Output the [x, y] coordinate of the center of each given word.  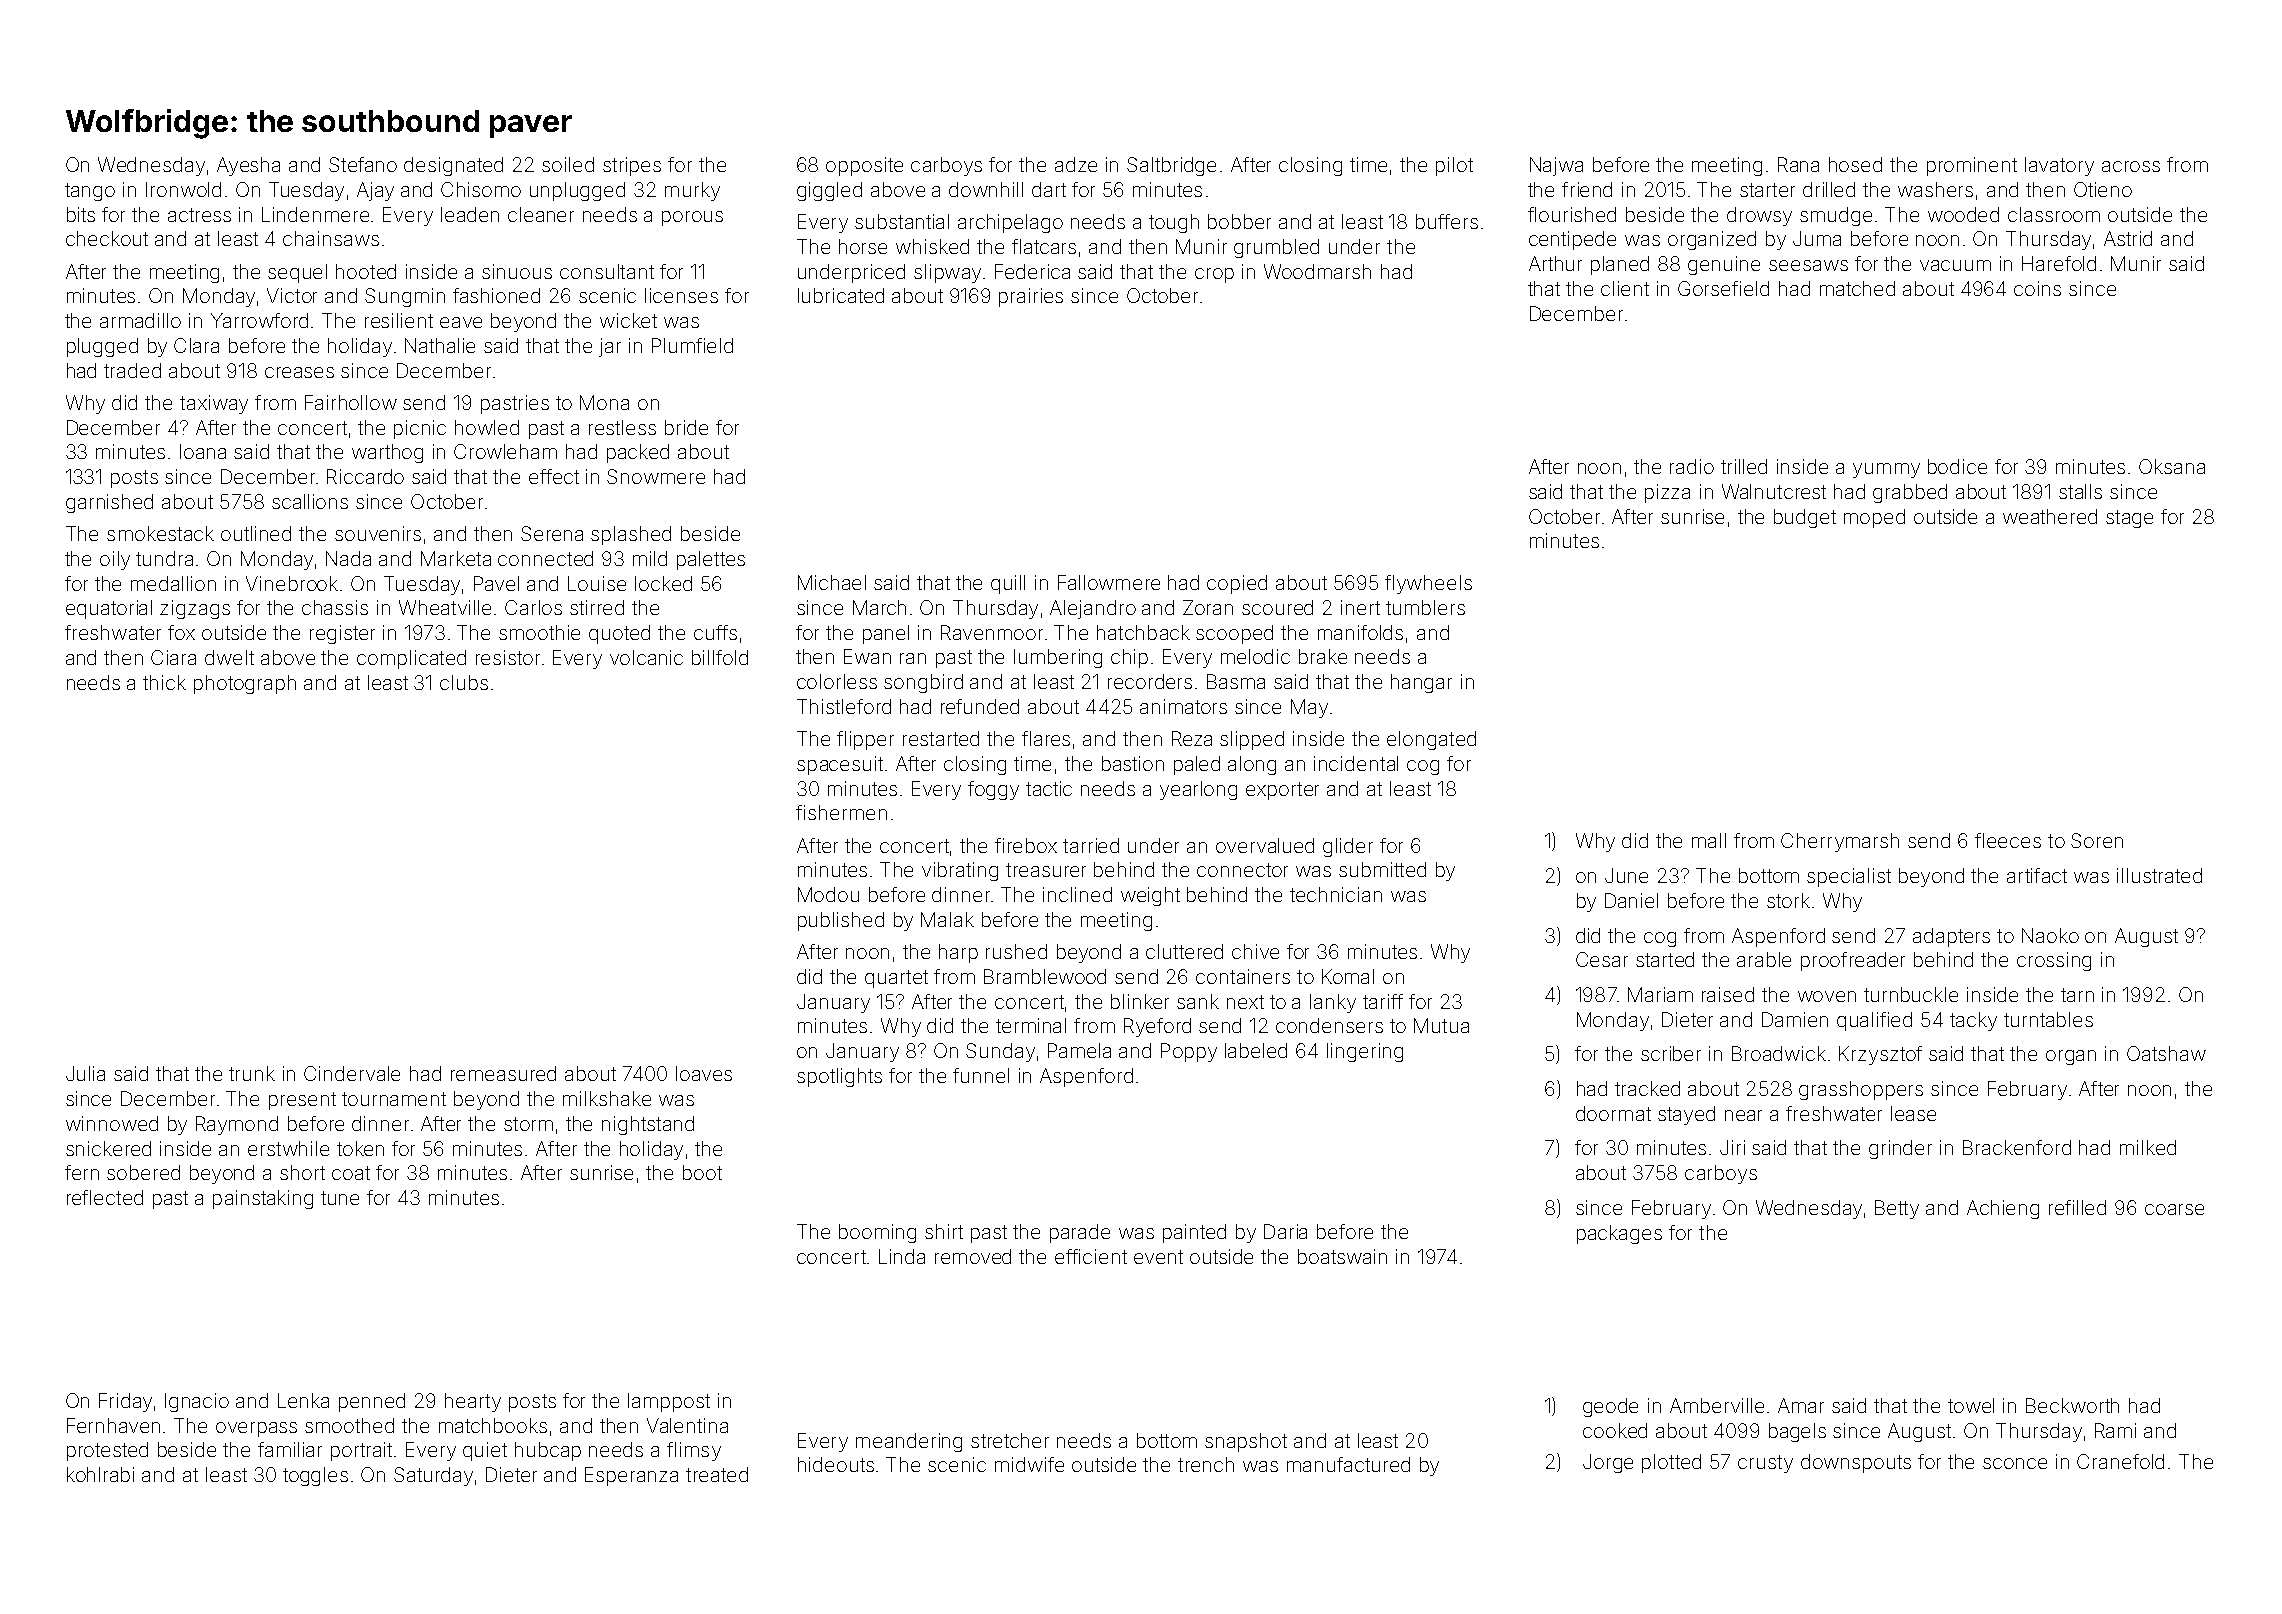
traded [132, 370]
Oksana [2172, 466]
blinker [1140, 1001]
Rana [1798, 164]
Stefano [363, 164]
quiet [485, 1451]
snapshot [1246, 1442]
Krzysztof [1880, 1055]
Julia [85, 1073]
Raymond [237, 1125]
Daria [1285, 1231]
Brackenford [2017, 1147]
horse [863, 246]
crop [1214, 275]
